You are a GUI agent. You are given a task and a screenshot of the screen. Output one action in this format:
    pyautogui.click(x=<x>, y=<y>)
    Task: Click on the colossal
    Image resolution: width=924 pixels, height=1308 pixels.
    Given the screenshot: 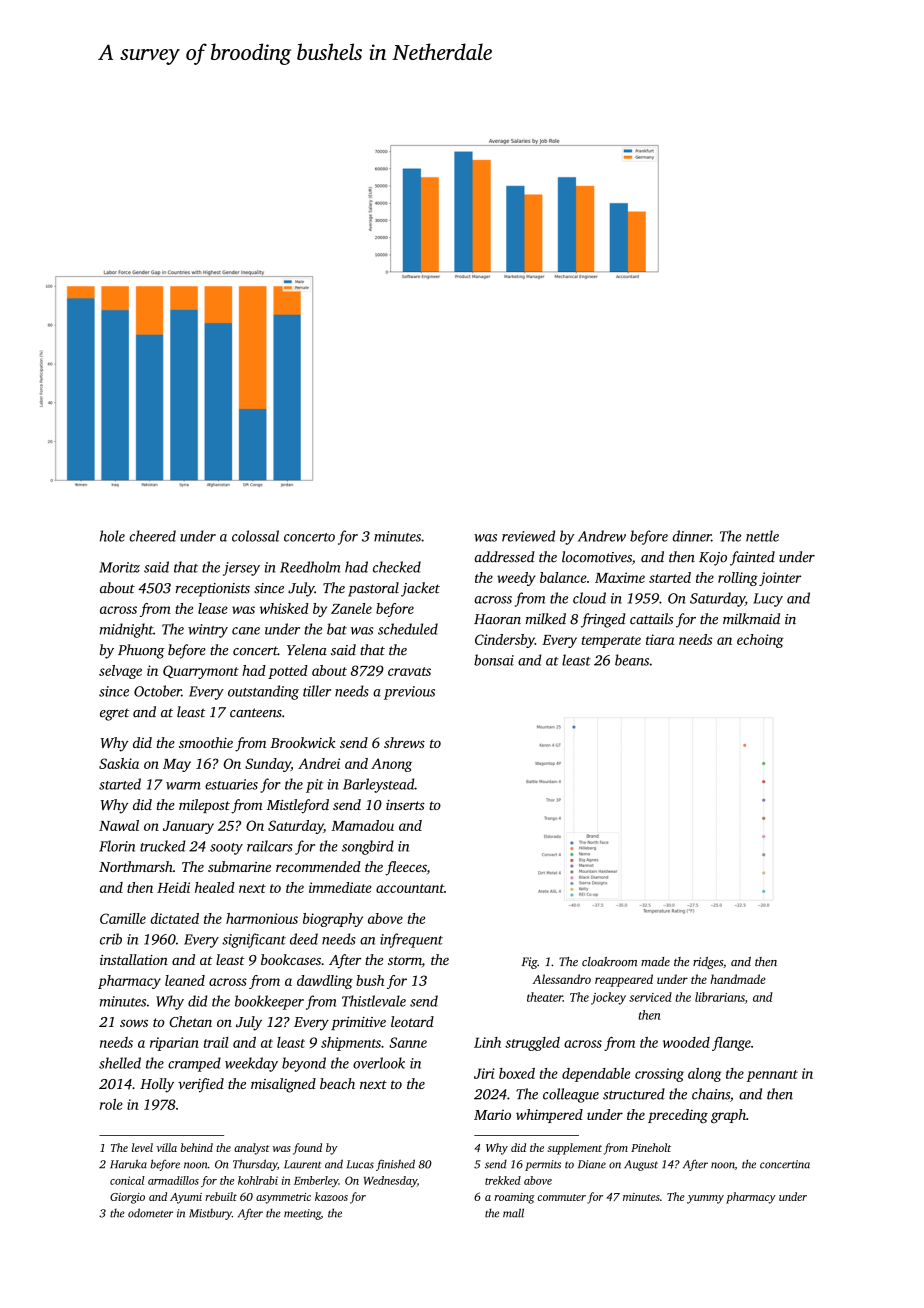 What is the action you would take?
    pyautogui.click(x=255, y=536)
